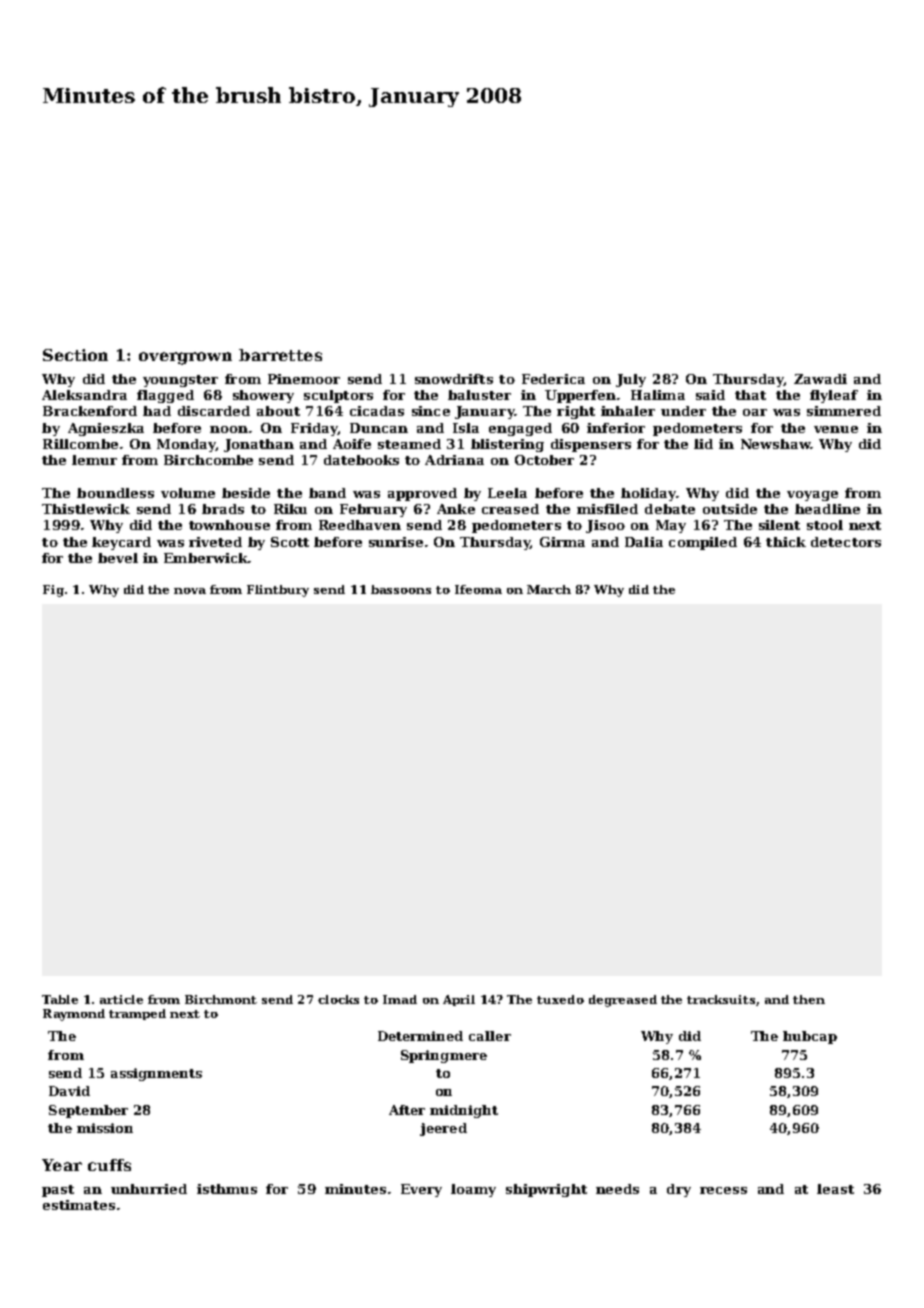 Image resolution: width=924 pixels, height=1308 pixels. Describe the element at coordinates (473, 1190) in the document. I see `loamy` at that location.
